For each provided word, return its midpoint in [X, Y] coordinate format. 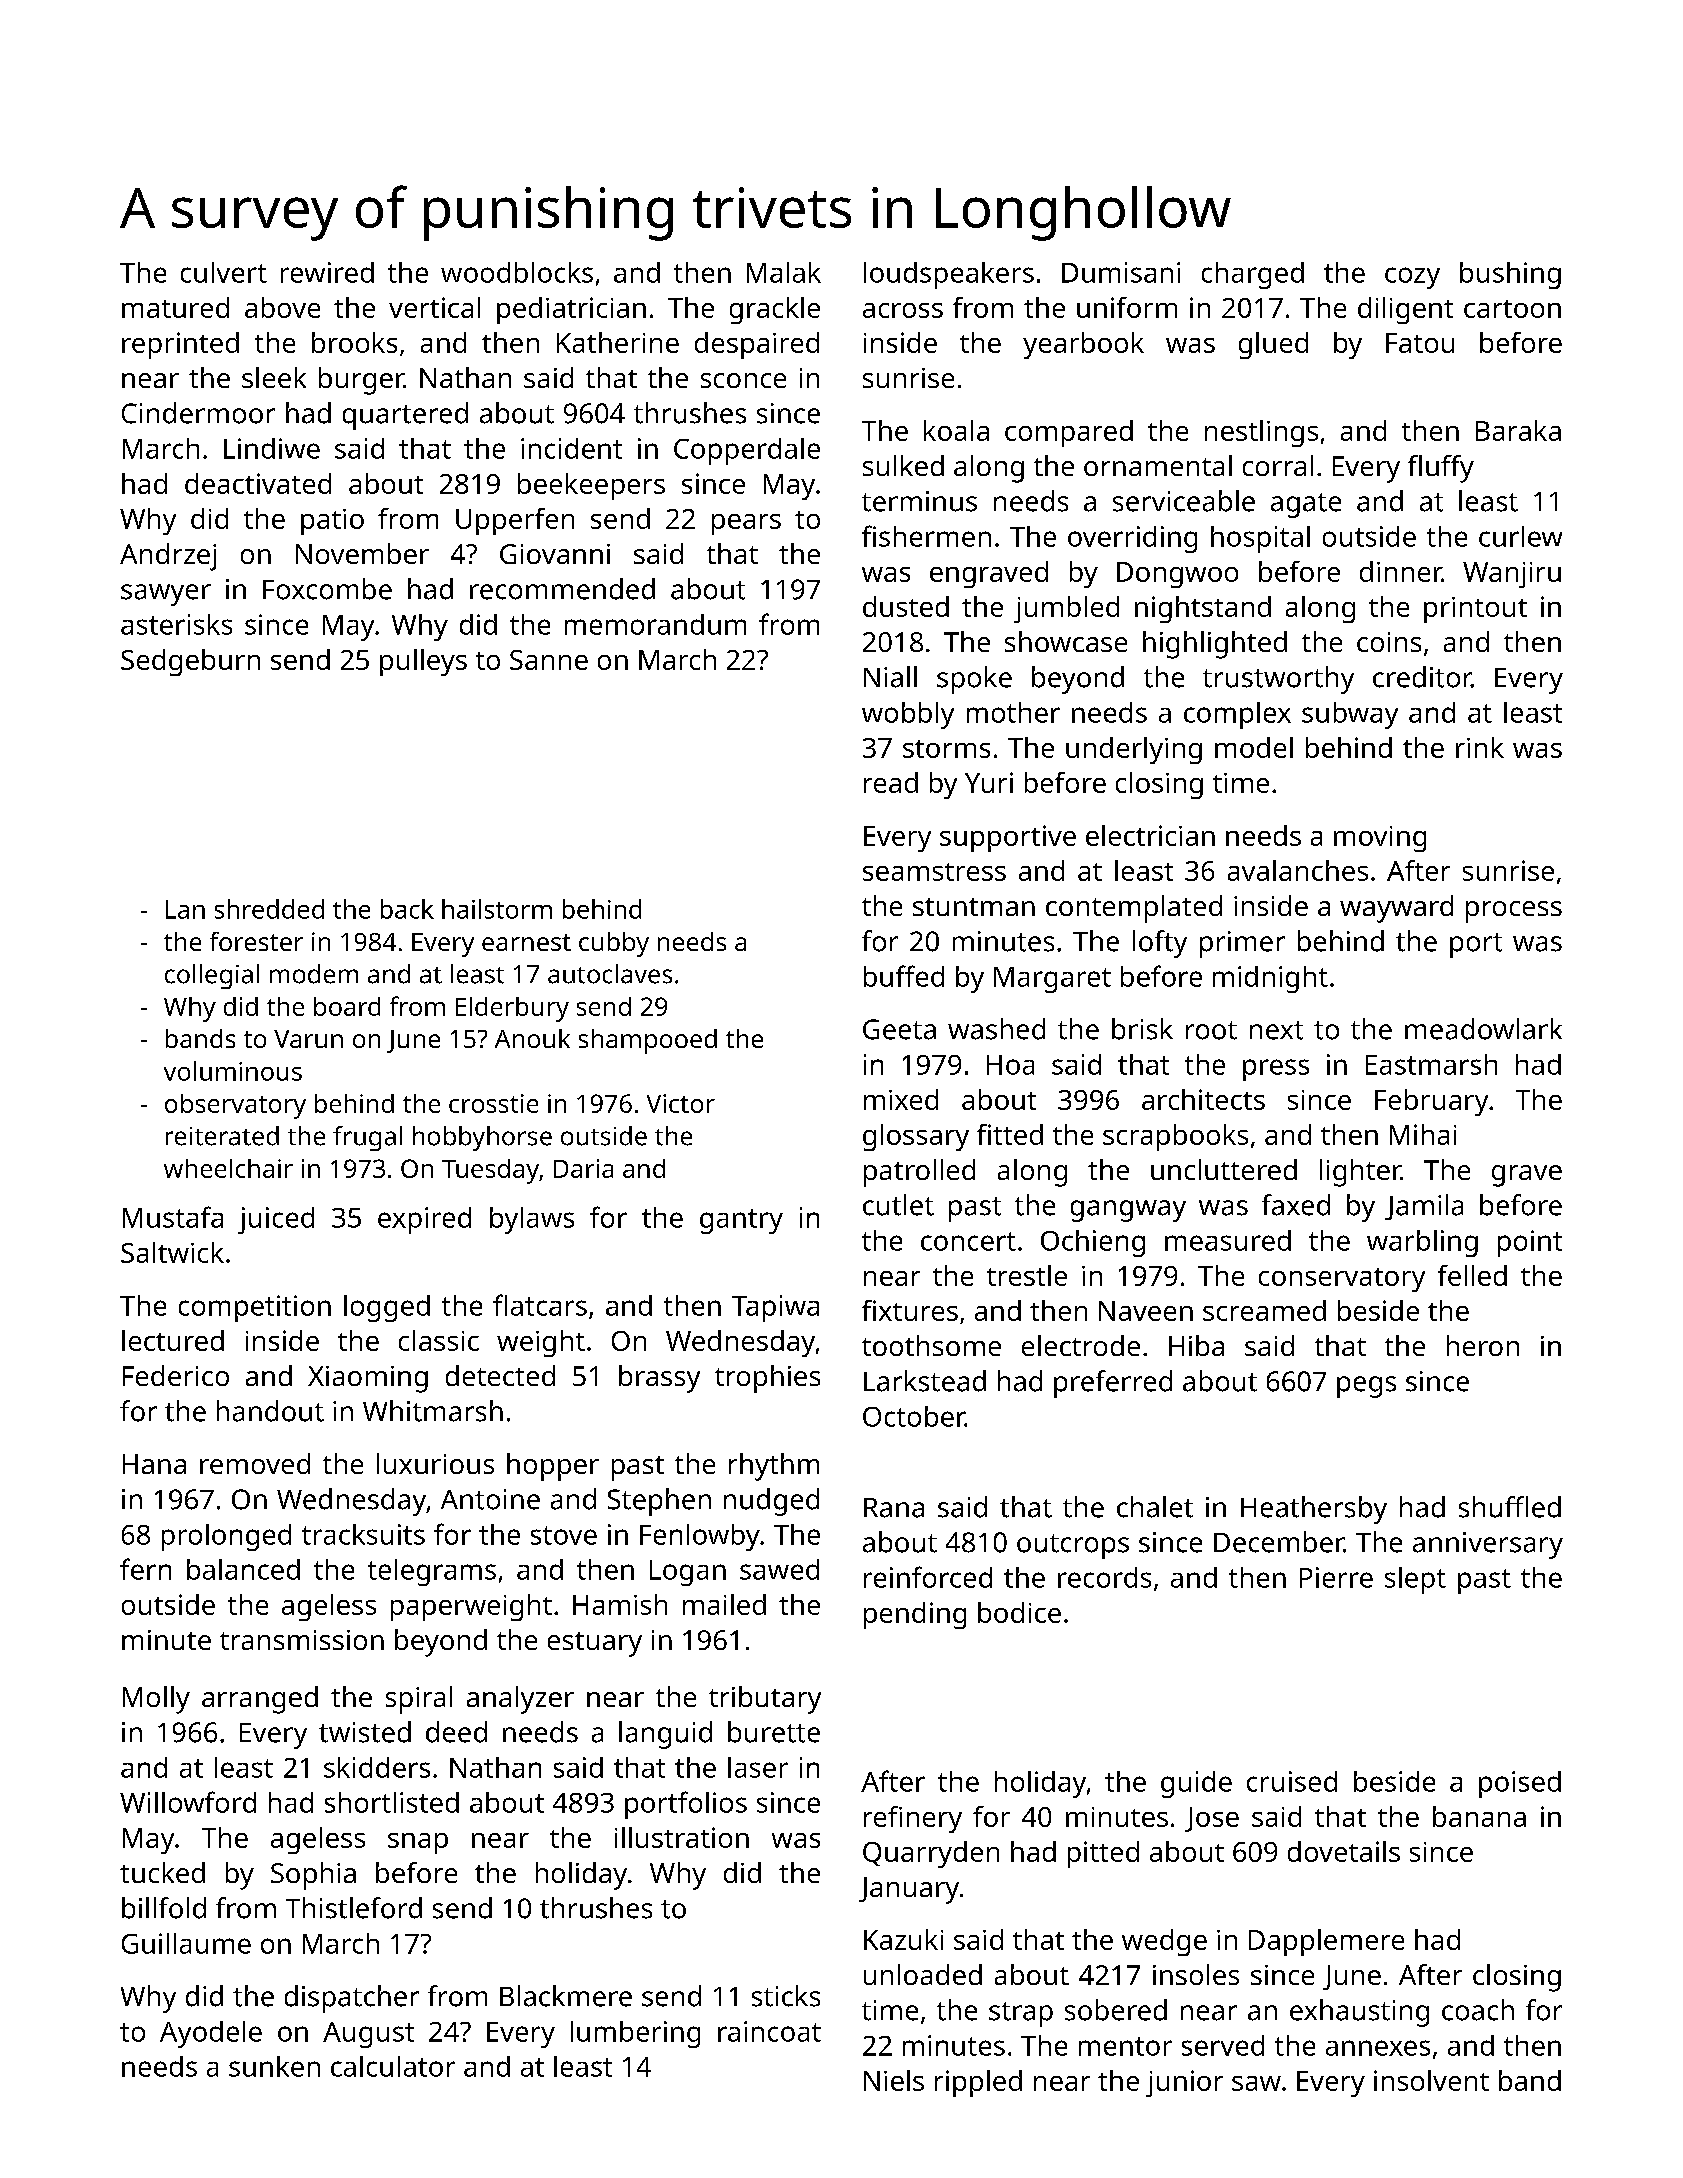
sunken [274, 2066]
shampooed [648, 1041]
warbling [1422, 1243]
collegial [212, 976]
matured [175, 307]
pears [746, 524]
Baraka [1518, 430]
